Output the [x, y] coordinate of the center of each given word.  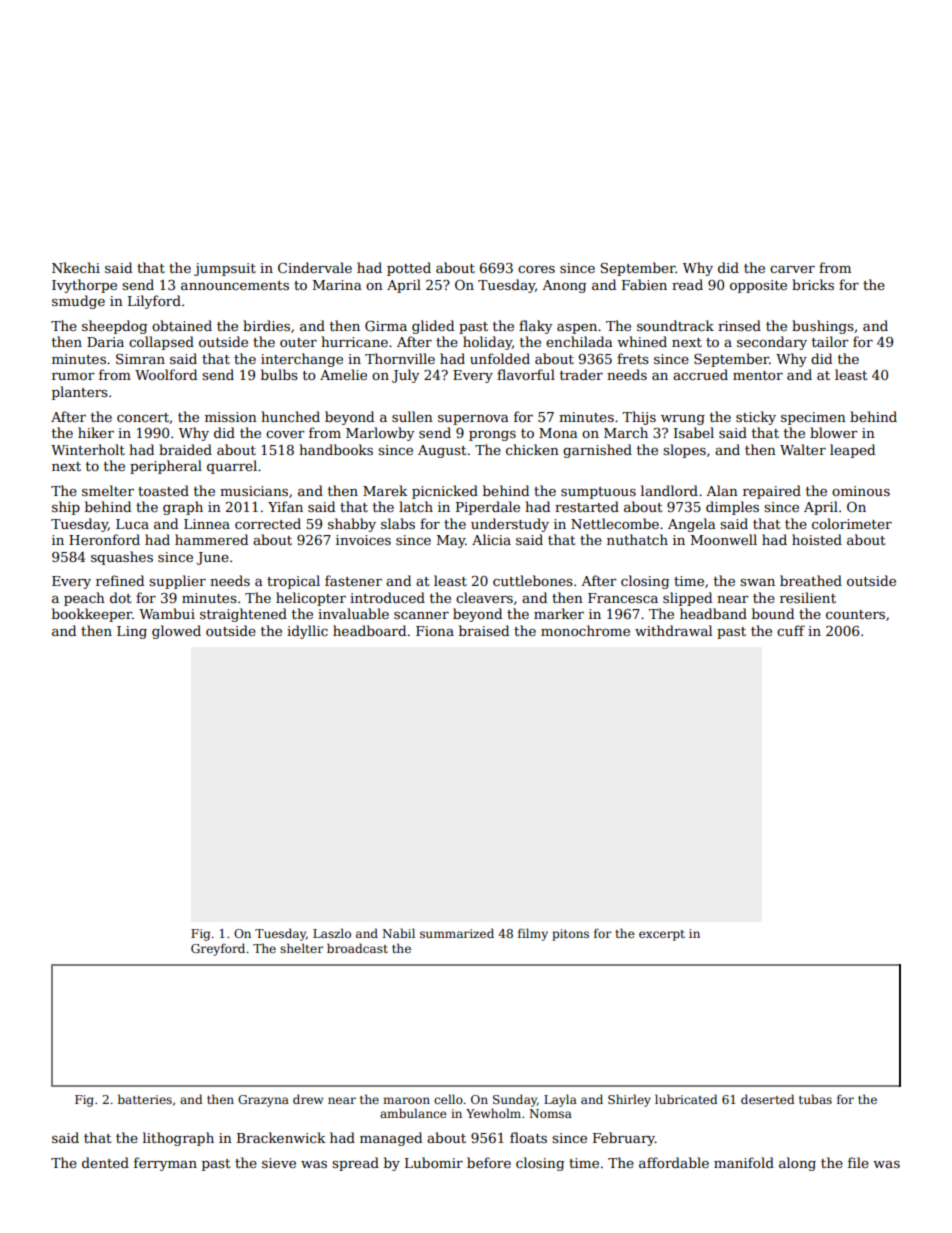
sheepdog [114, 327]
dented [105, 1162]
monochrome [585, 630]
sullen [412, 416]
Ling [132, 632]
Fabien [644, 284]
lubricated [686, 1099]
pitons [570, 935]
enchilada [579, 341]
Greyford [218, 949]
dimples [732, 508]
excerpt [662, 935]
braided [185, 449]
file [858, 1162]
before [489, 1162]
